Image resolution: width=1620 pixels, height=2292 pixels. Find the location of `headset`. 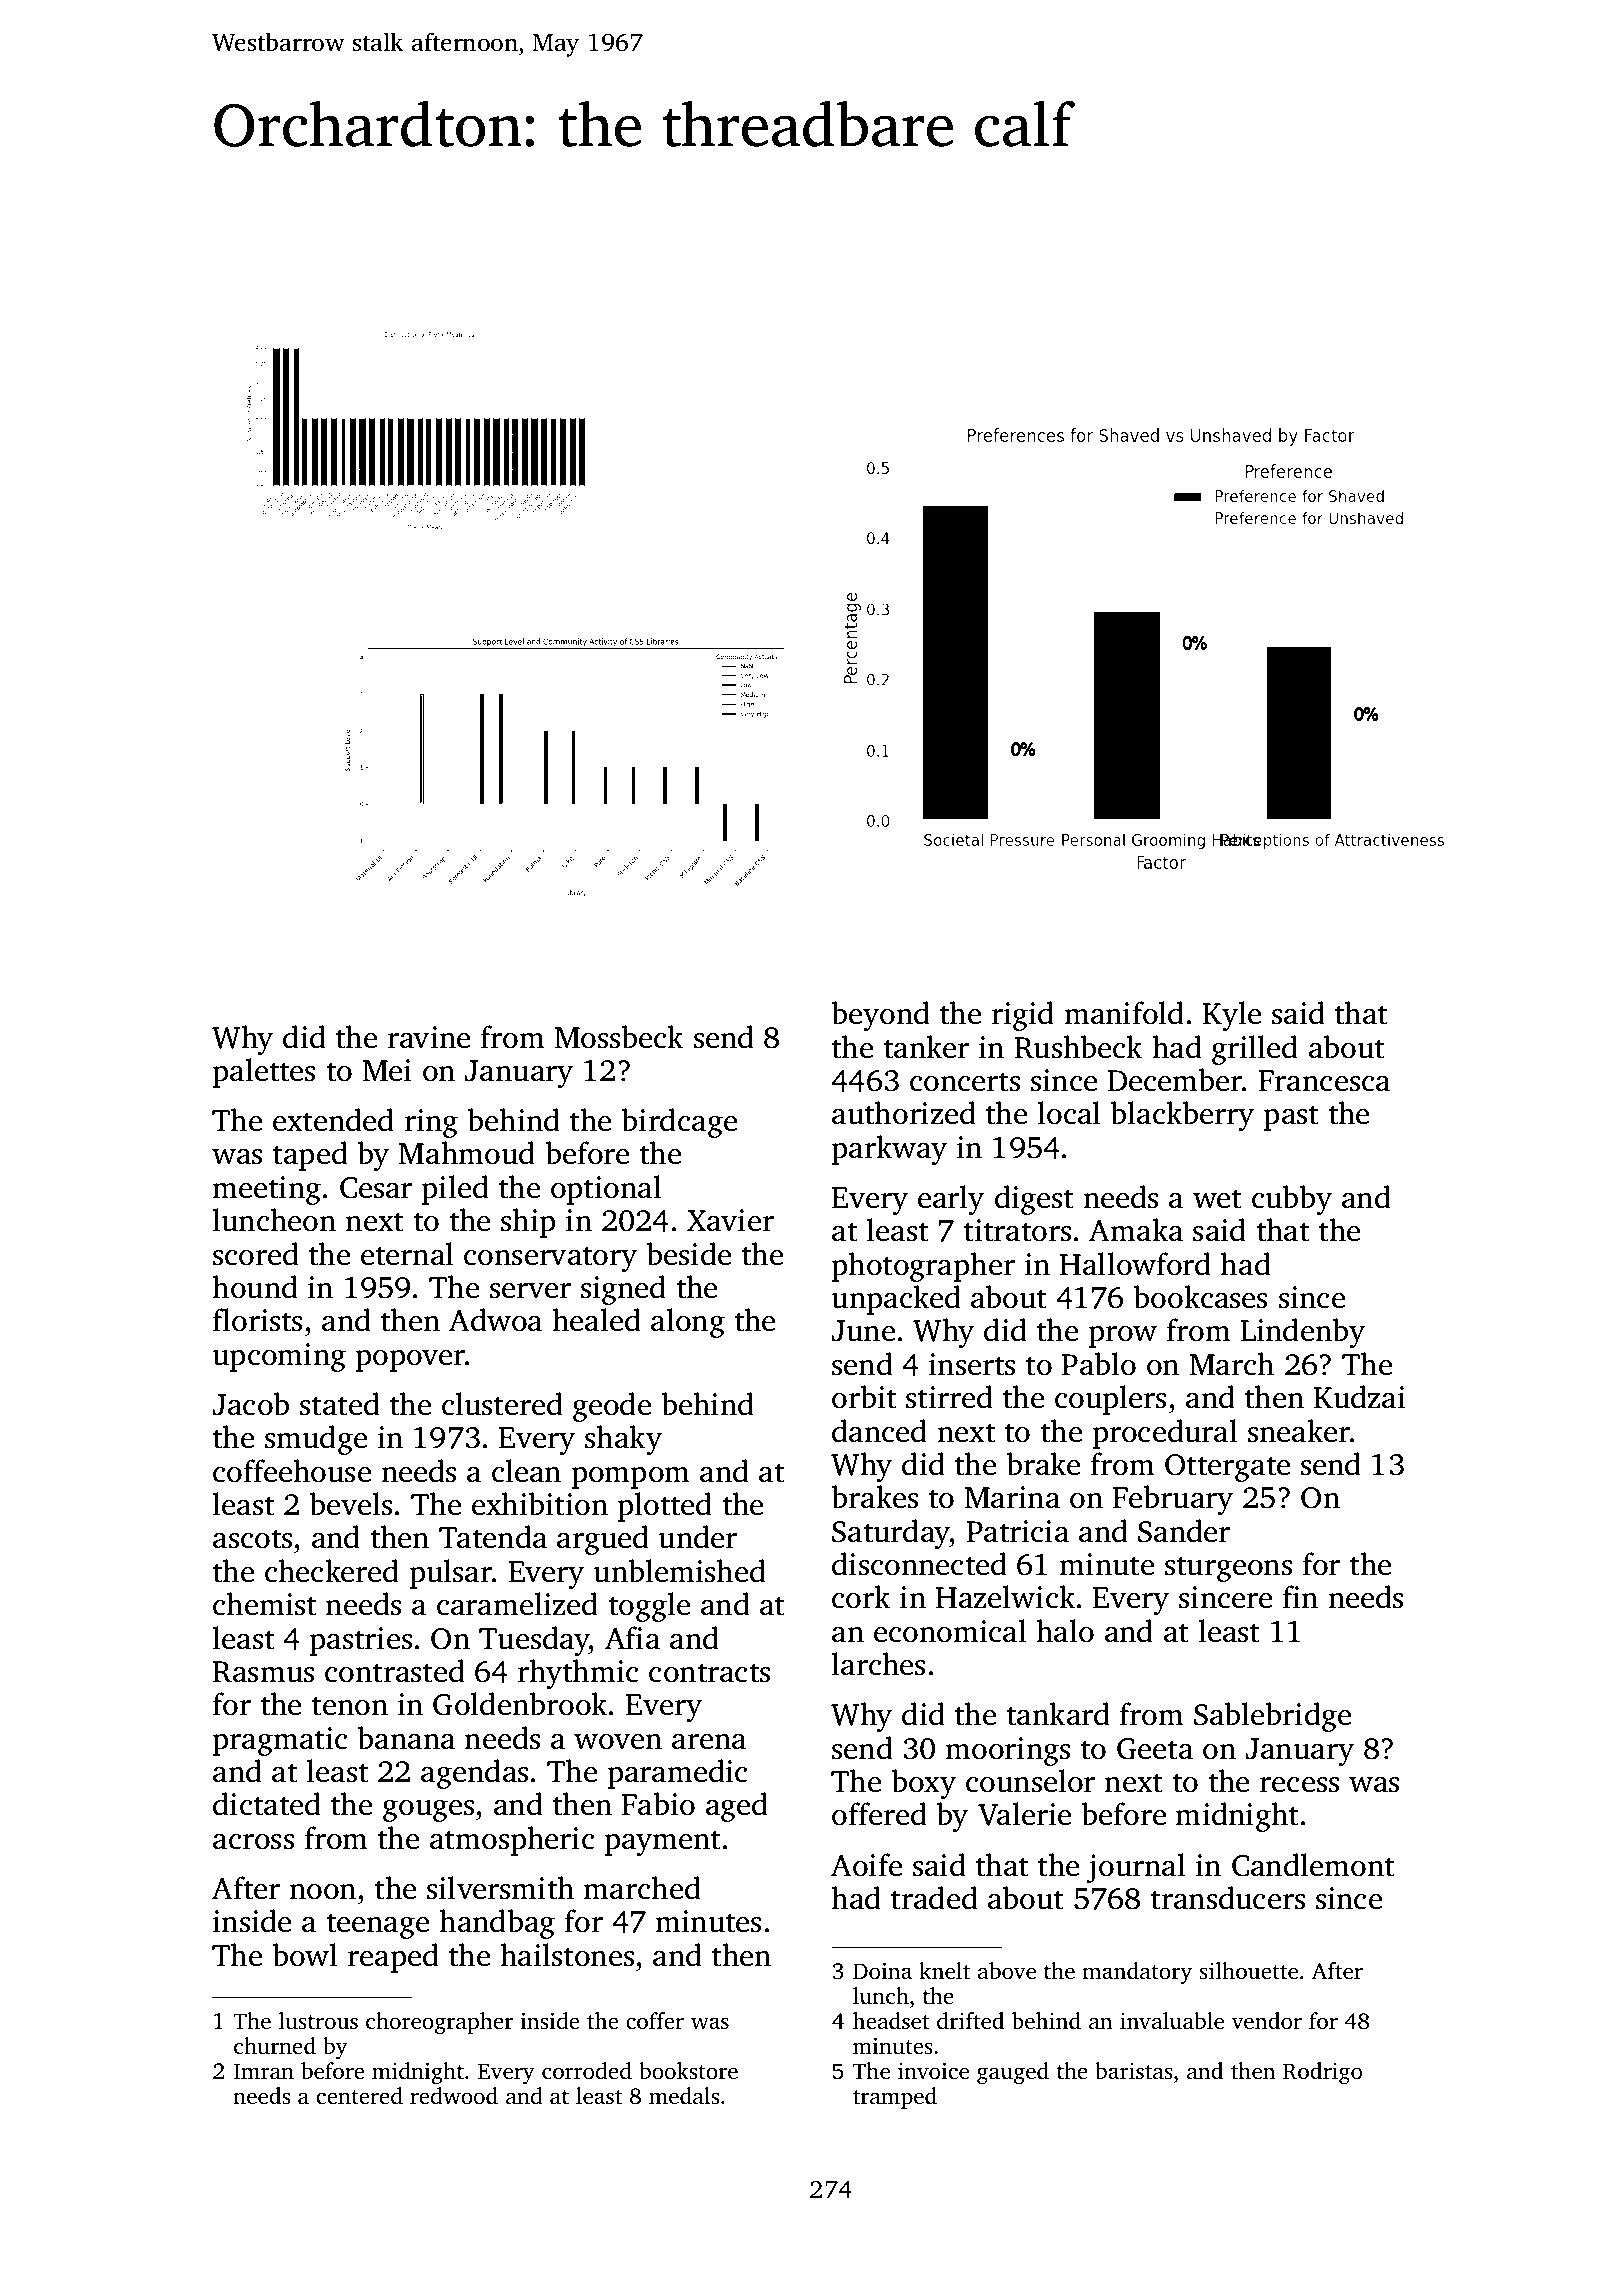

headset is located at coordinates (891, 2021).
